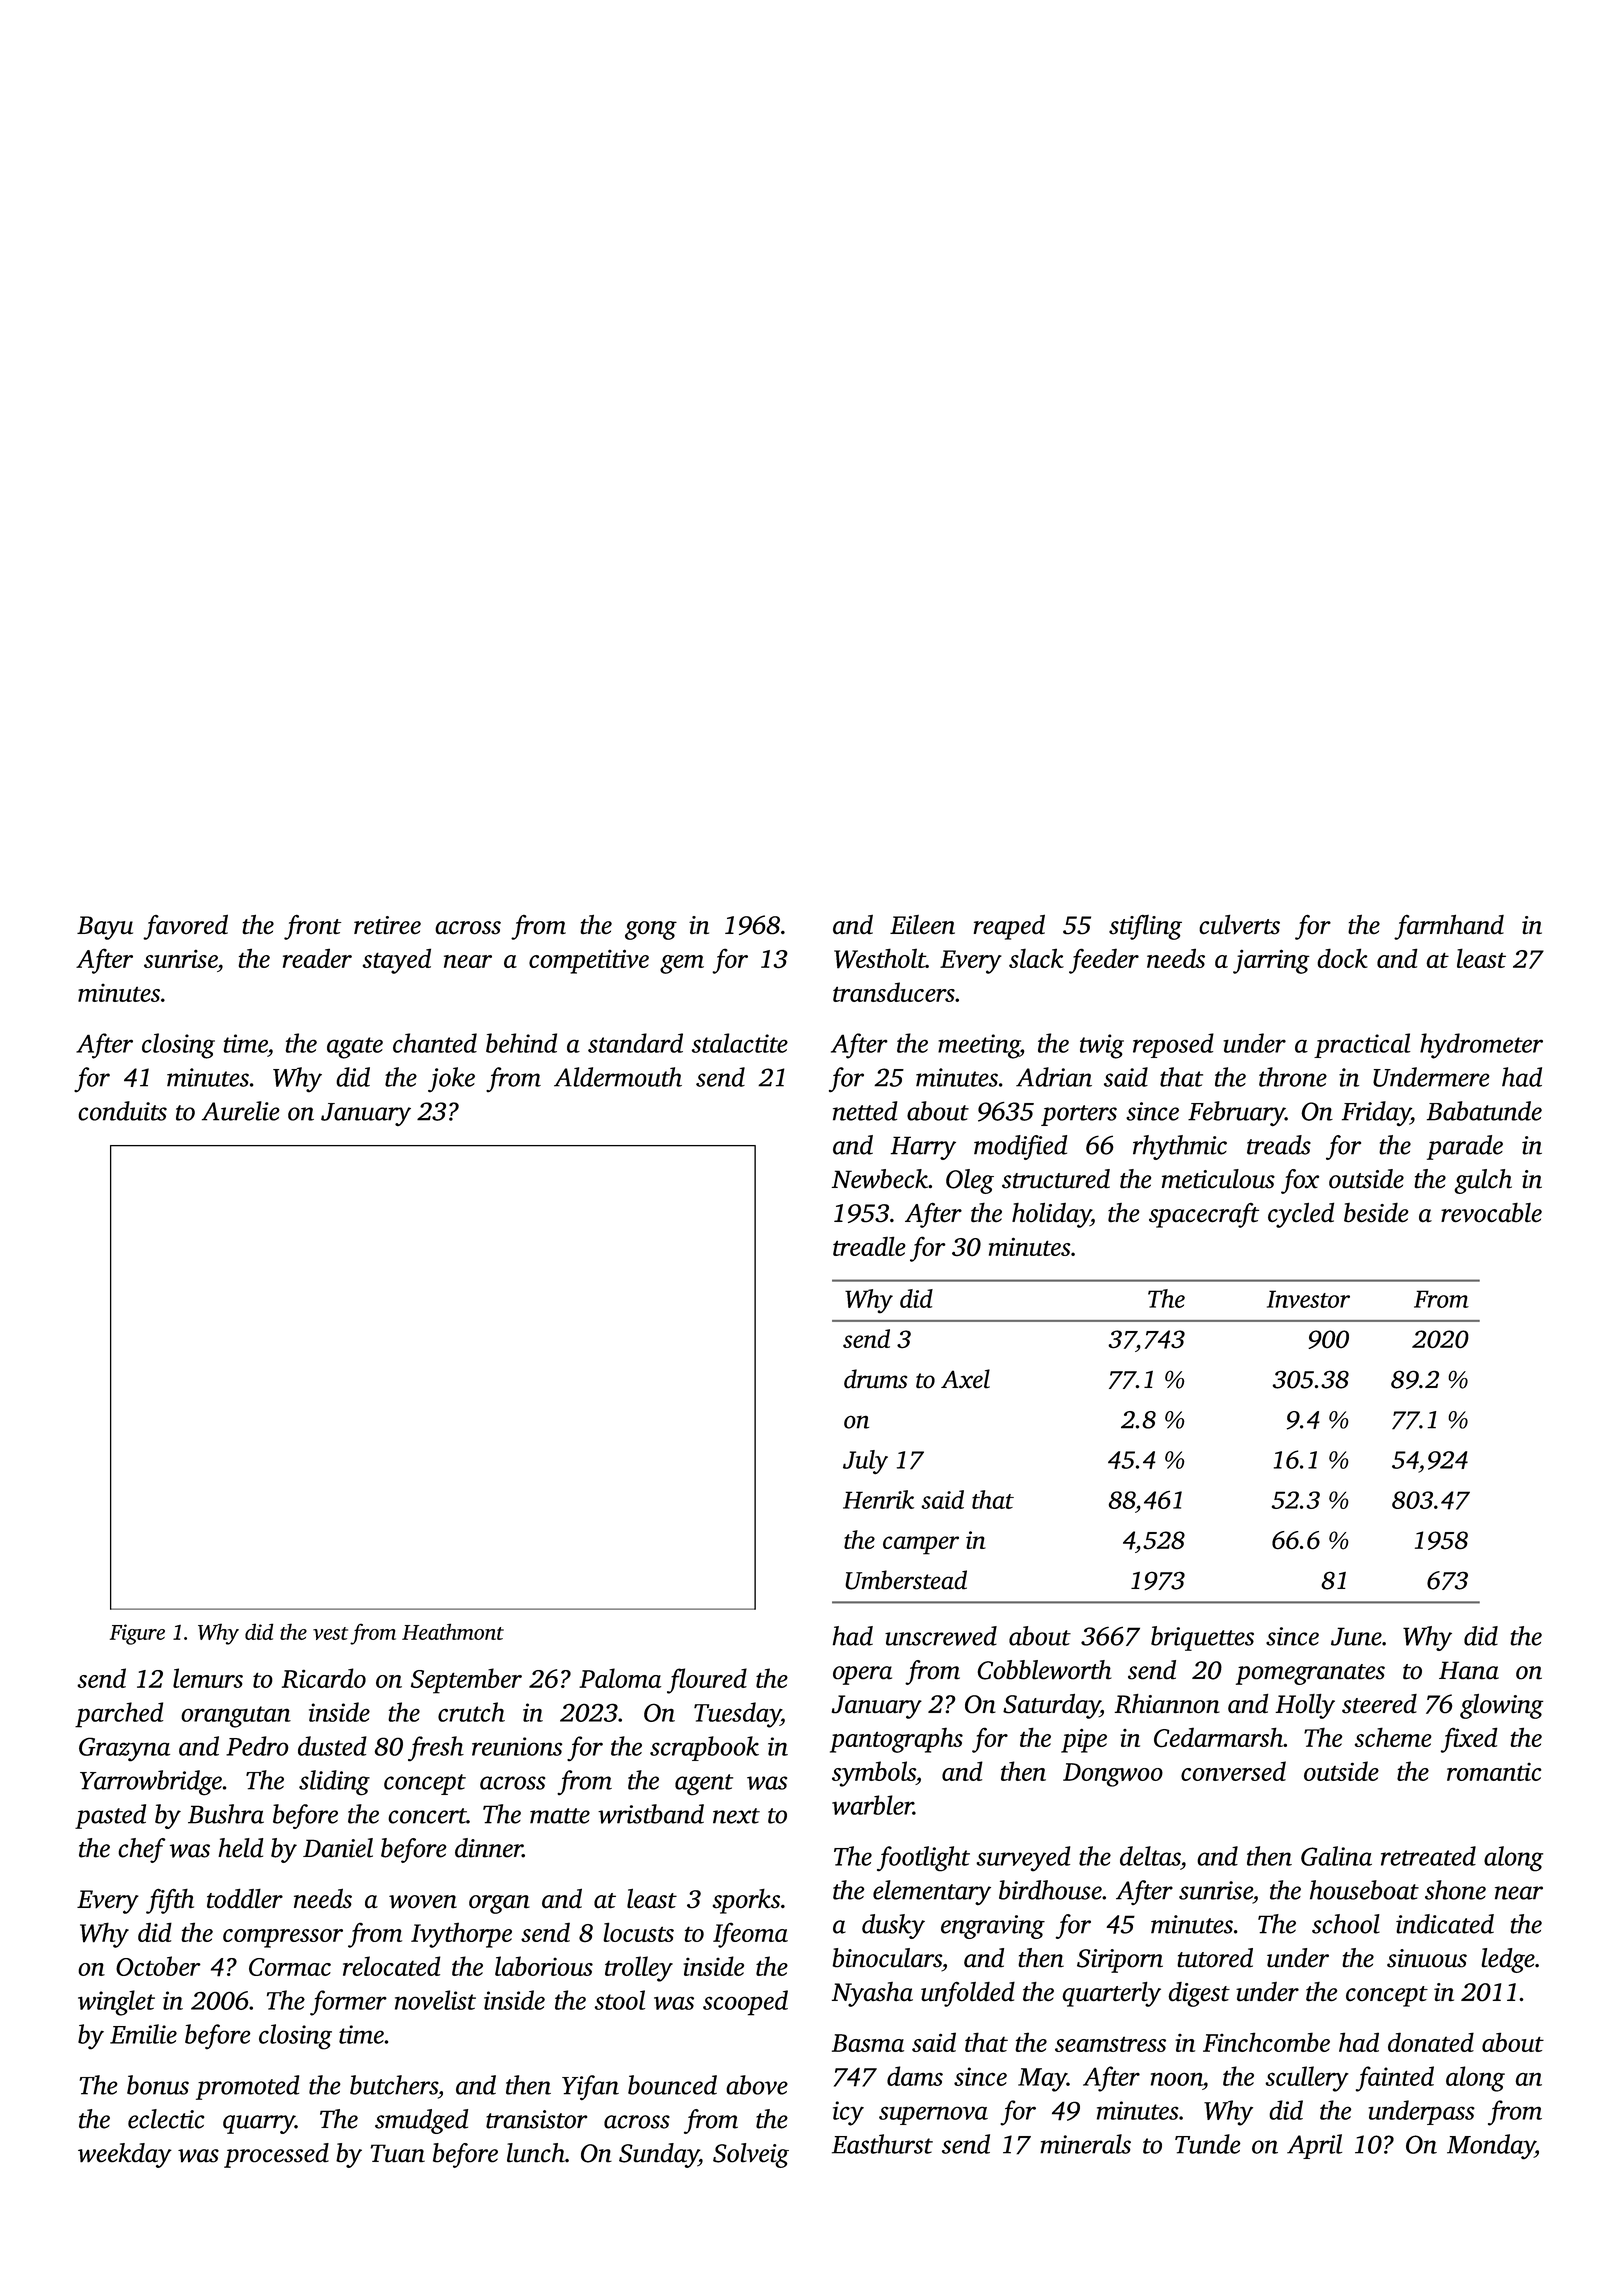 The width and height of the screenshot is (1620, 2292). I want to click on Finchcombe, so click(1266, 2042).
